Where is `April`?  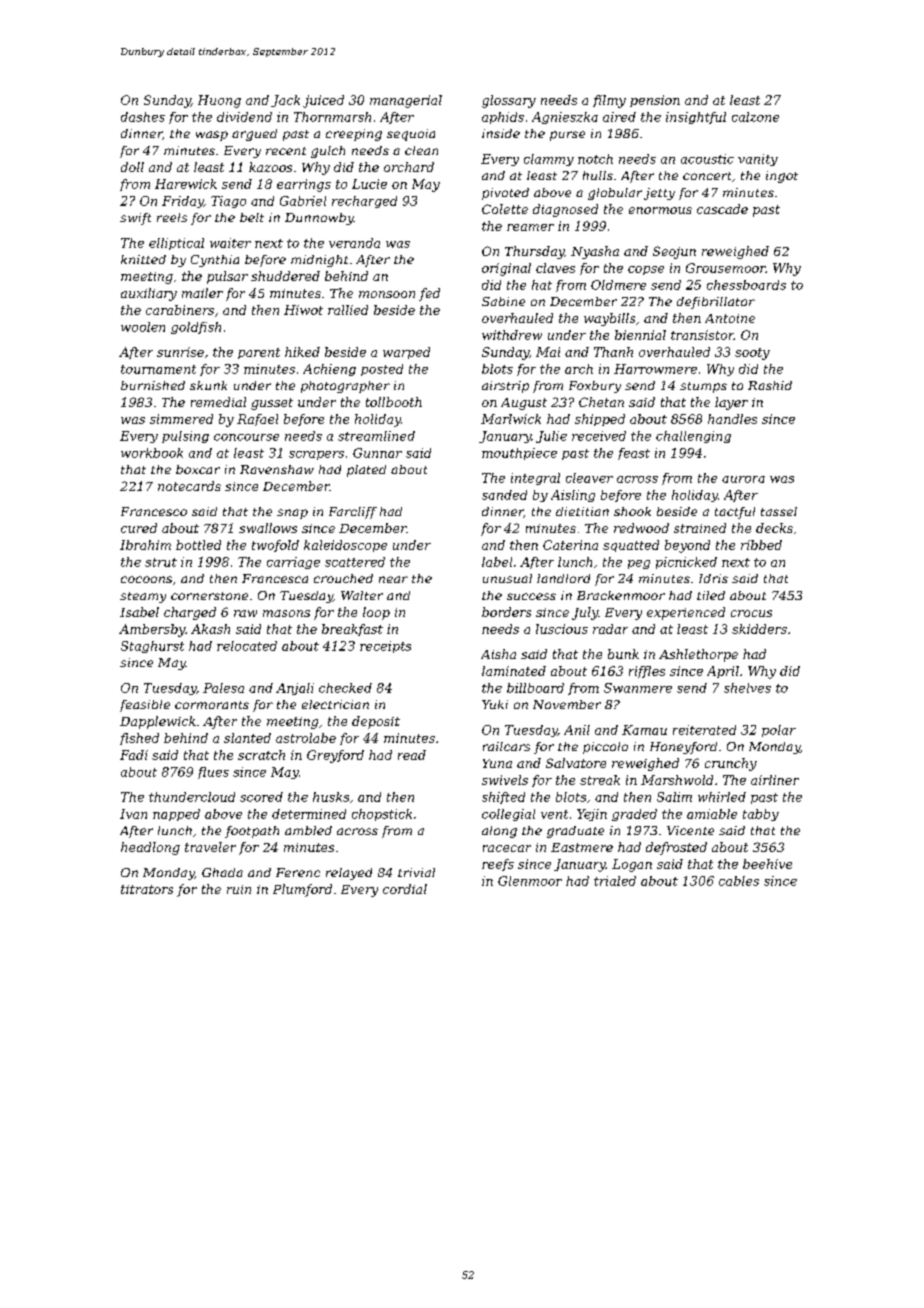
April is located at coordinates (723, 672).
